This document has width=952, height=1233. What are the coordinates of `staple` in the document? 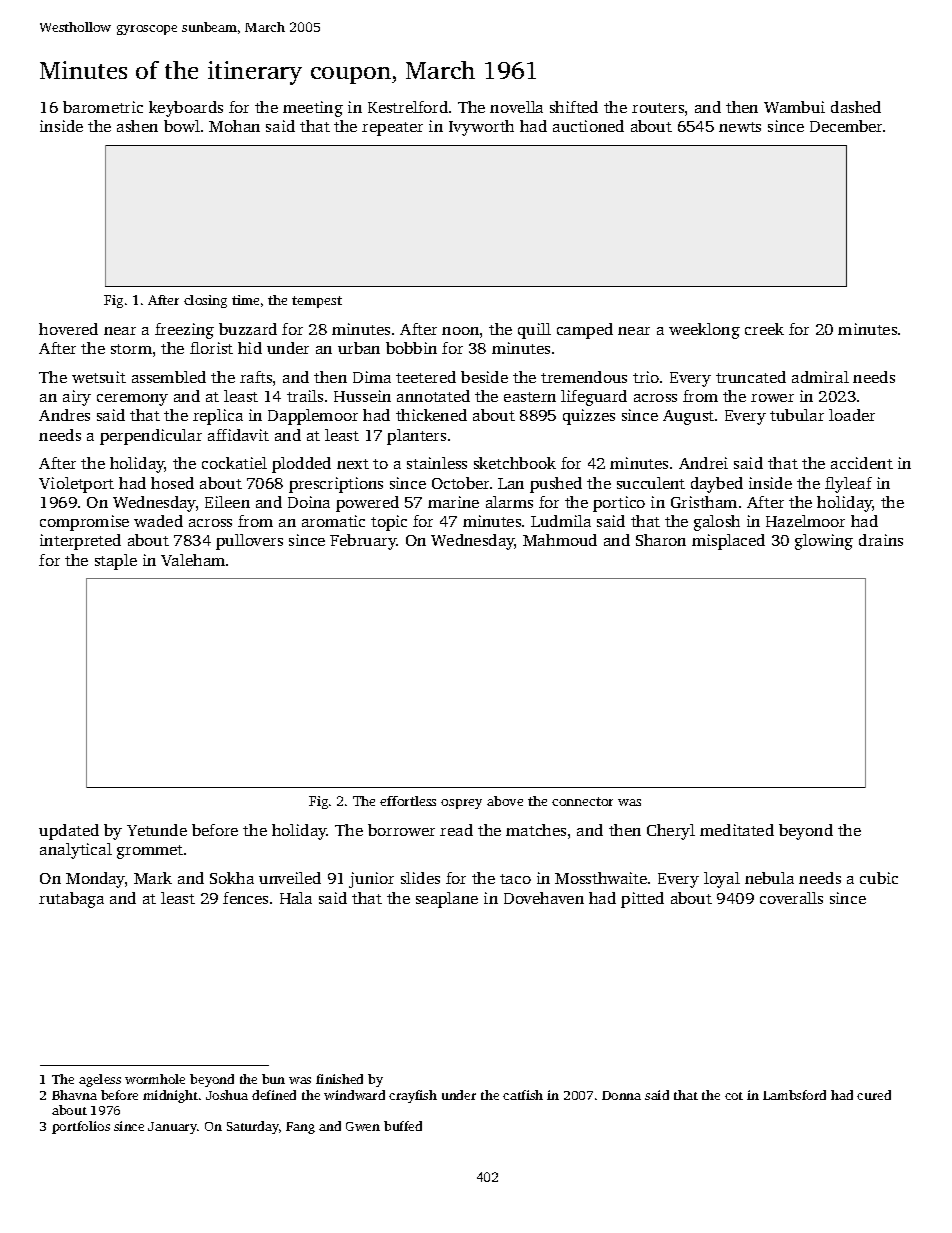 It's located at (116, 562).
